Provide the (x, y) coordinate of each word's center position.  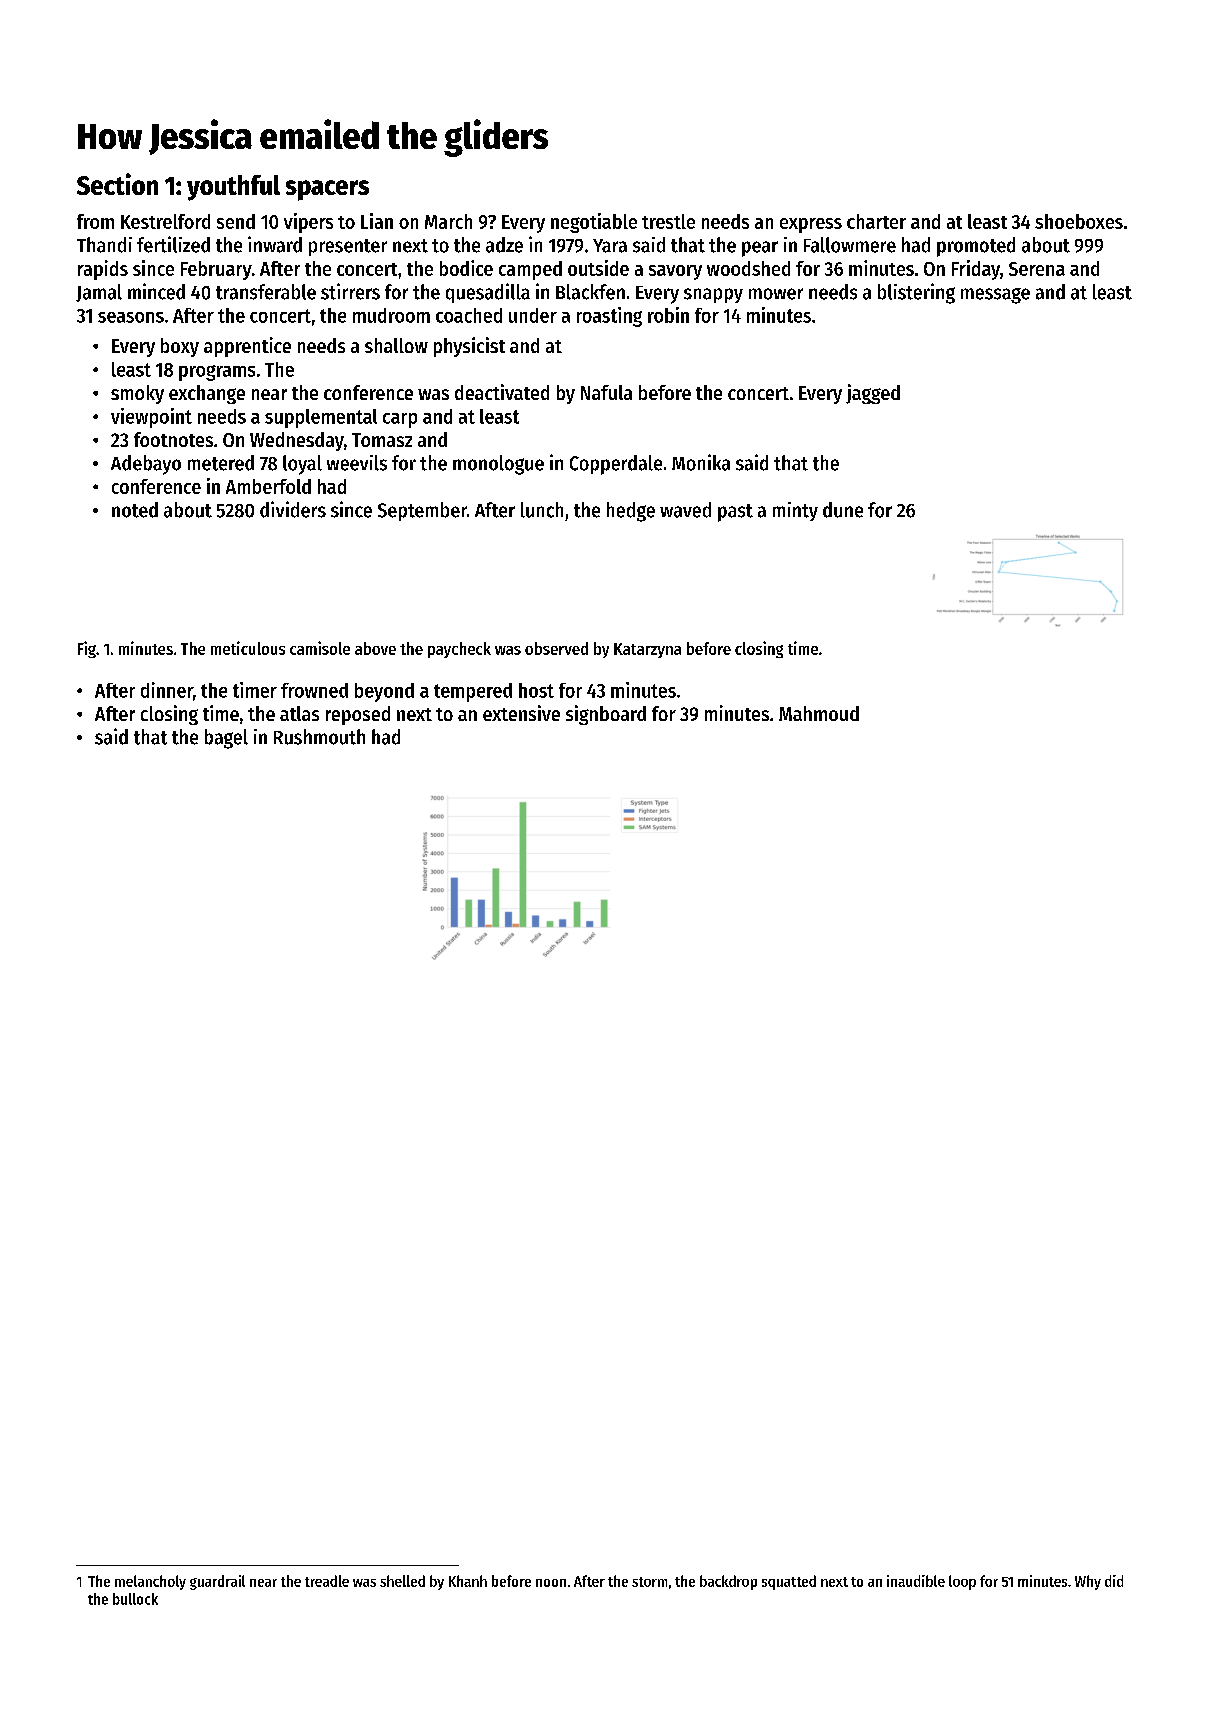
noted (135, 510)
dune (843, 510)
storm (649, 1582)
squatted (789, 1582)
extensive (521, 713)
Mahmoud (819, 713)
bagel (226, 739)
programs (217, 373)
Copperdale (616, 465)
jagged (873, 394)
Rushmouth (319, 737)
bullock (135, 1599)
